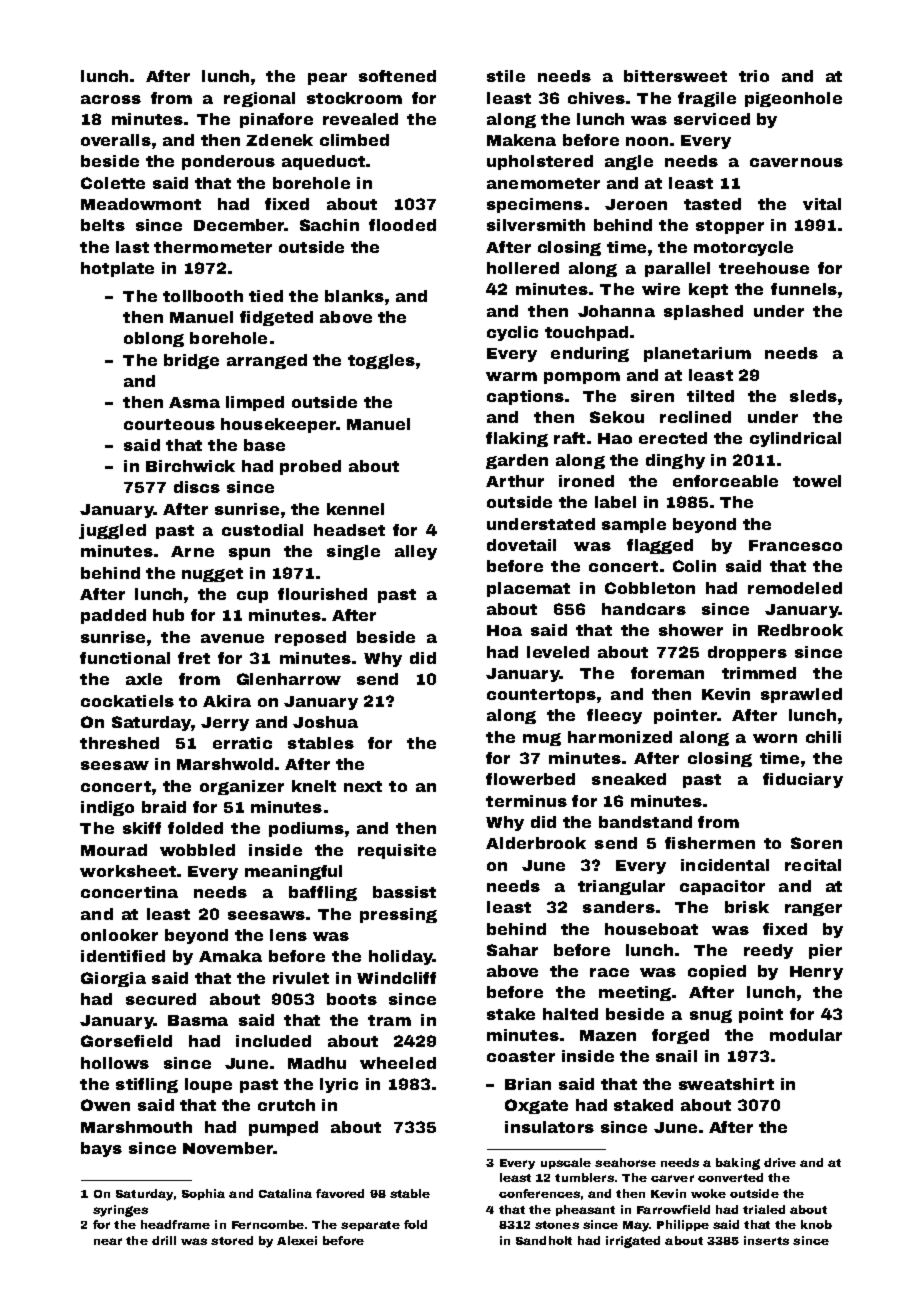 This screenshot has height=1311, width=924. What do you see at coordinates (230, 956) in the screenshot?
I see `Amaka` at bounding box center [230, 956].
